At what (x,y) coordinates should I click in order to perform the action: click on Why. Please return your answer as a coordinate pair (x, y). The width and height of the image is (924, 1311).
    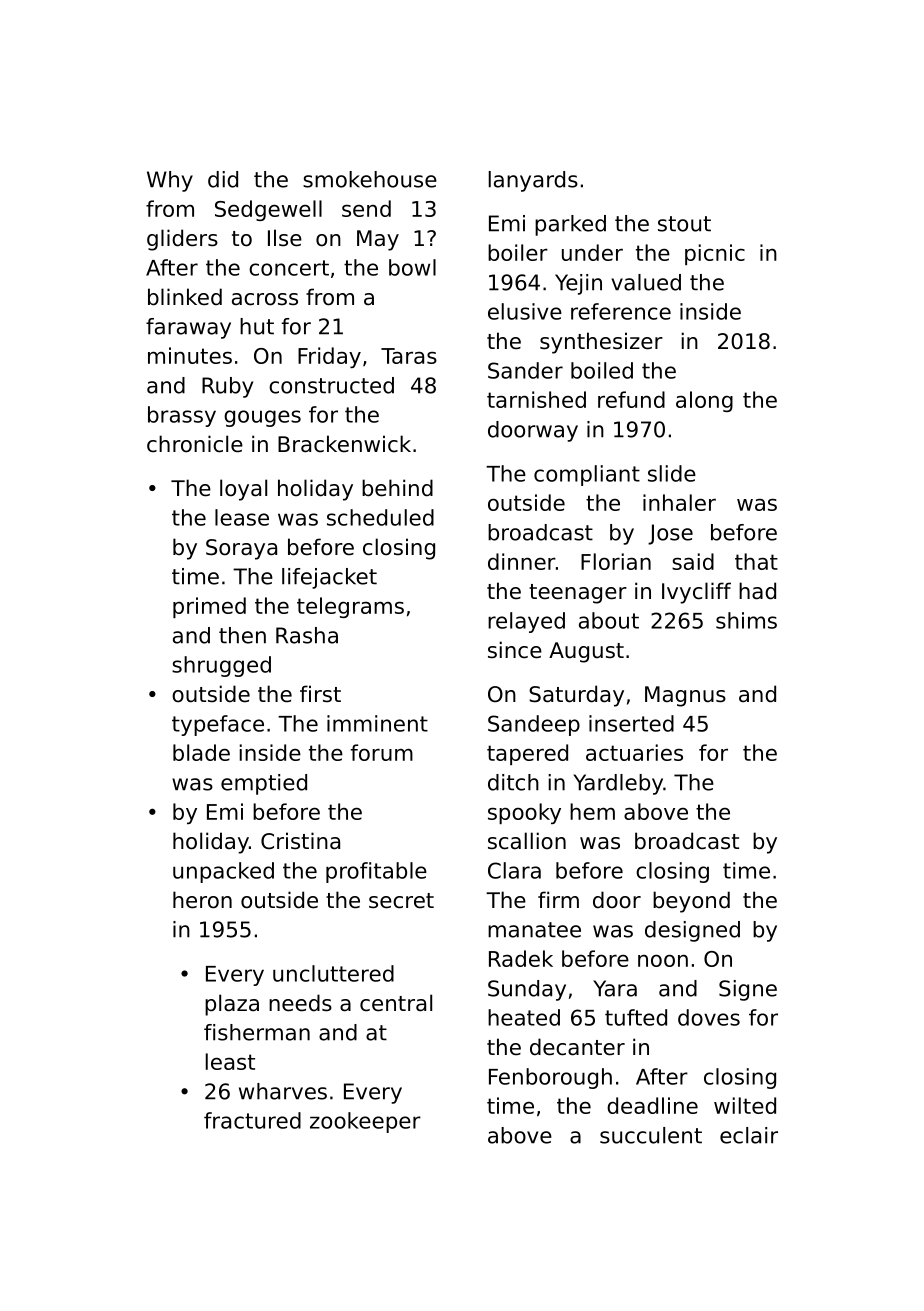
    Looking at the image, I should click on (170, 181).
